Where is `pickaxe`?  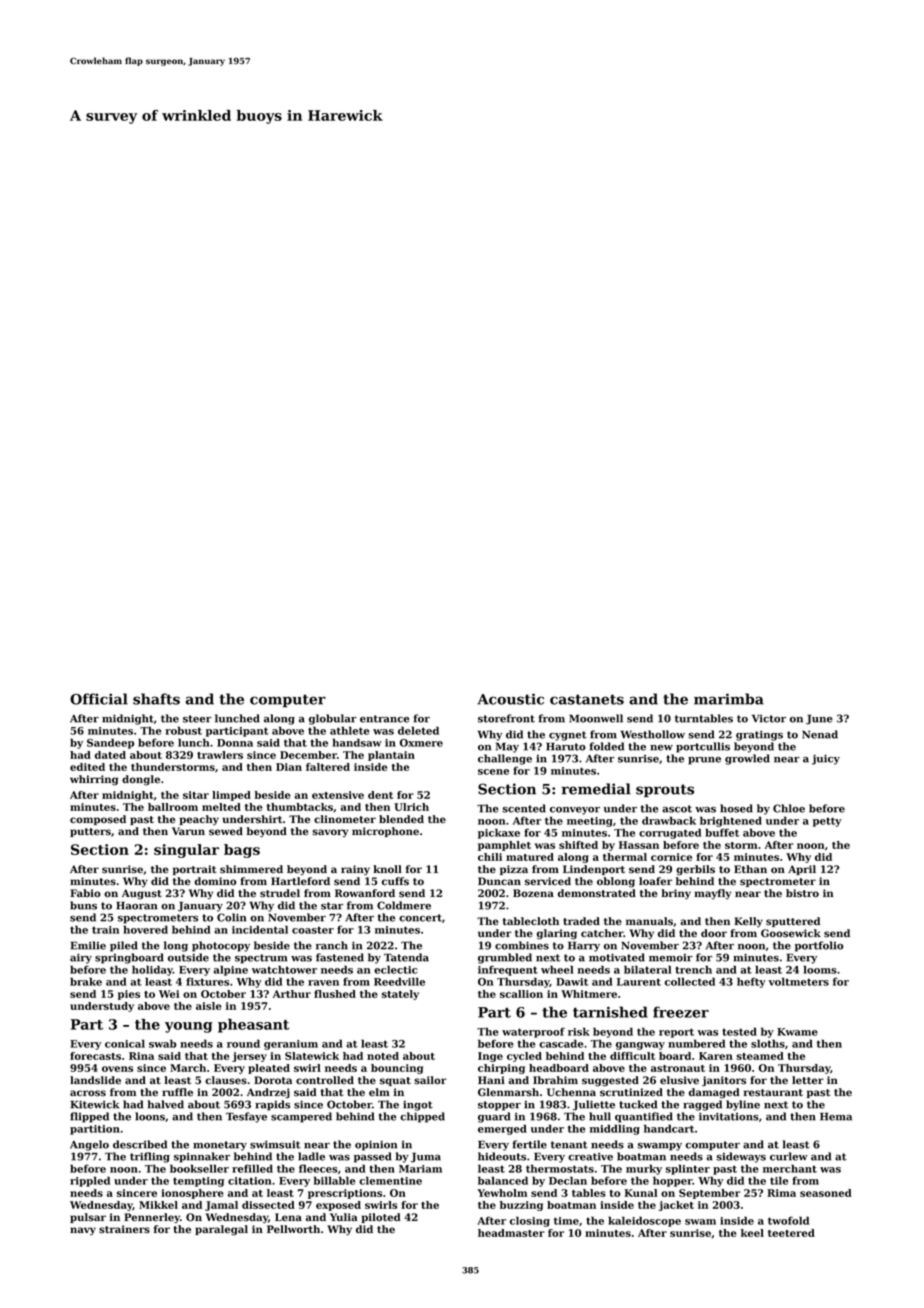 pickaxe is located at coordinates (499, 833).
